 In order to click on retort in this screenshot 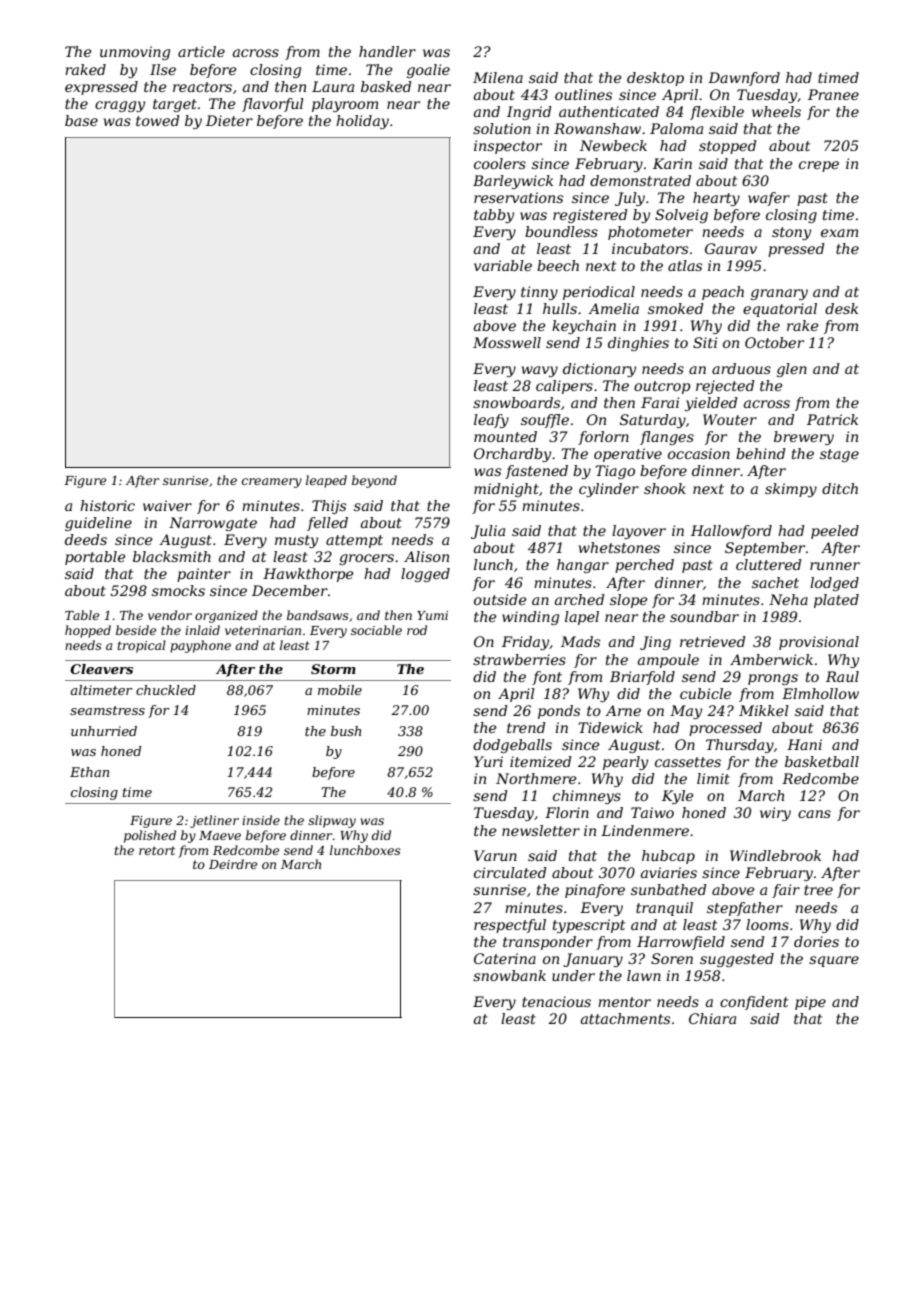, I will do `click(157, 850)`.
